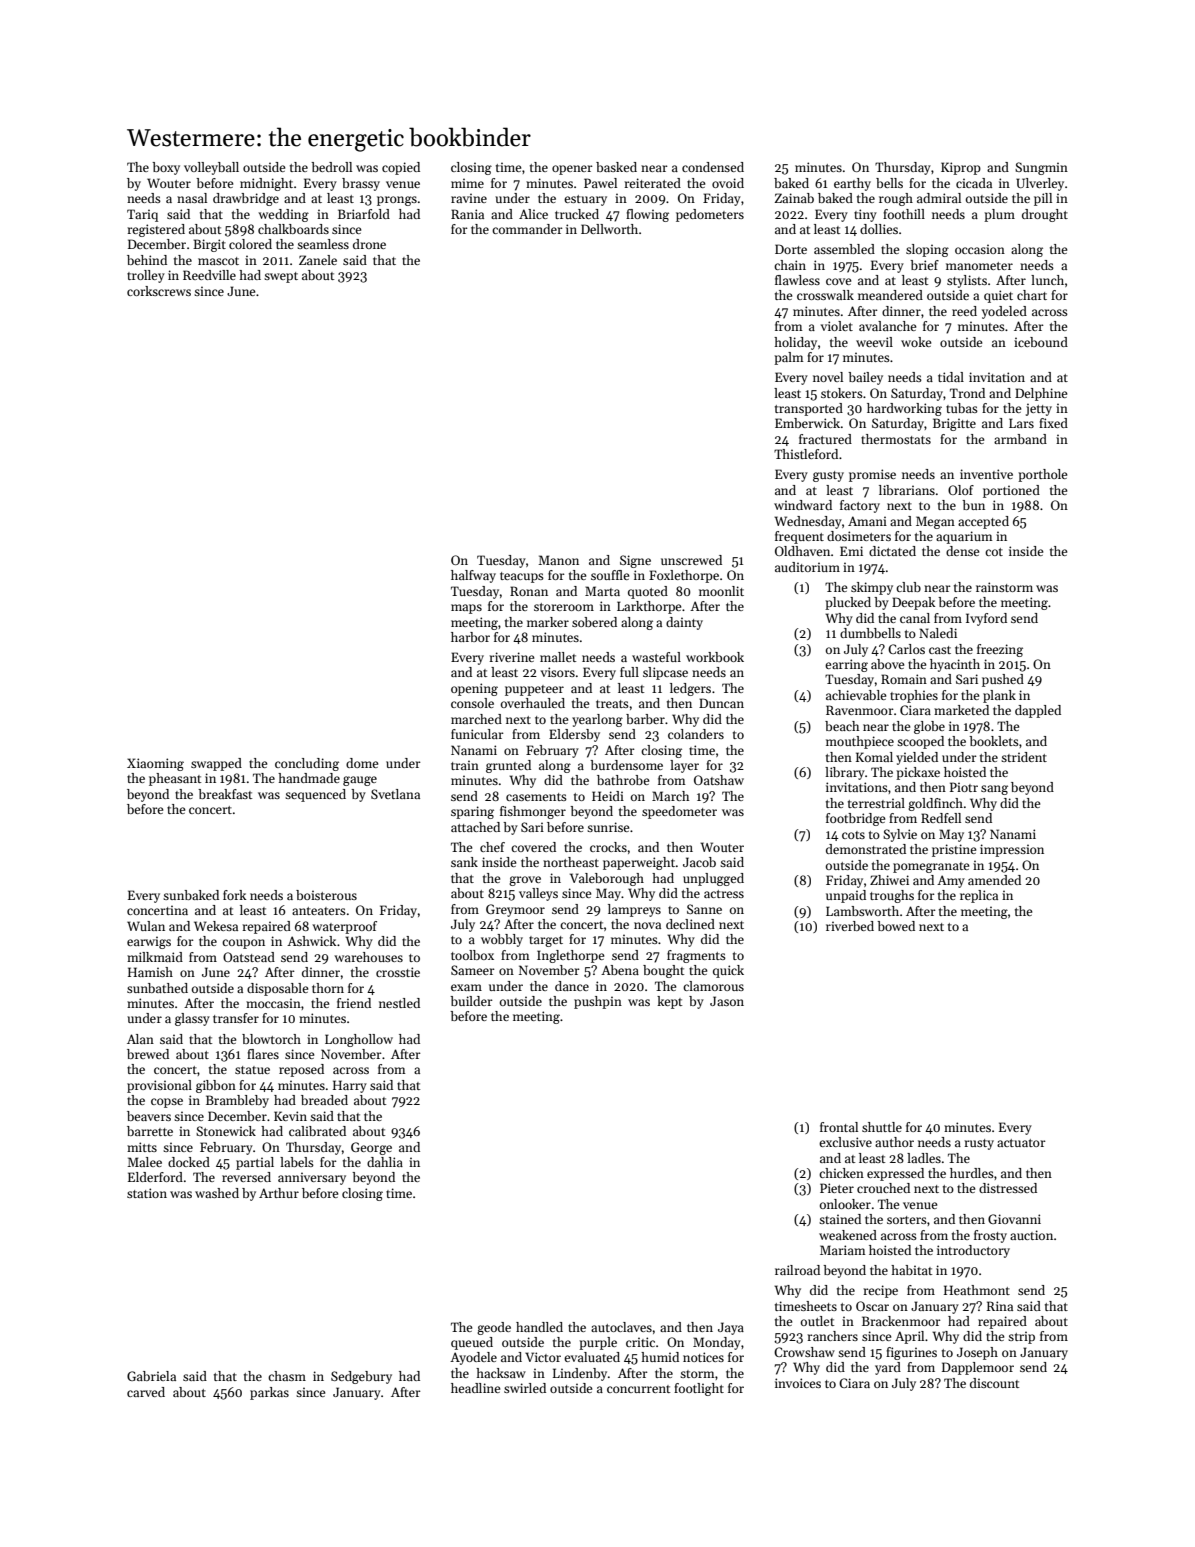 The image size is (1195, 1547). What do you see at coordinates (620, 970) in the document?
I see `Abena` at bounding box center [620, 970].
